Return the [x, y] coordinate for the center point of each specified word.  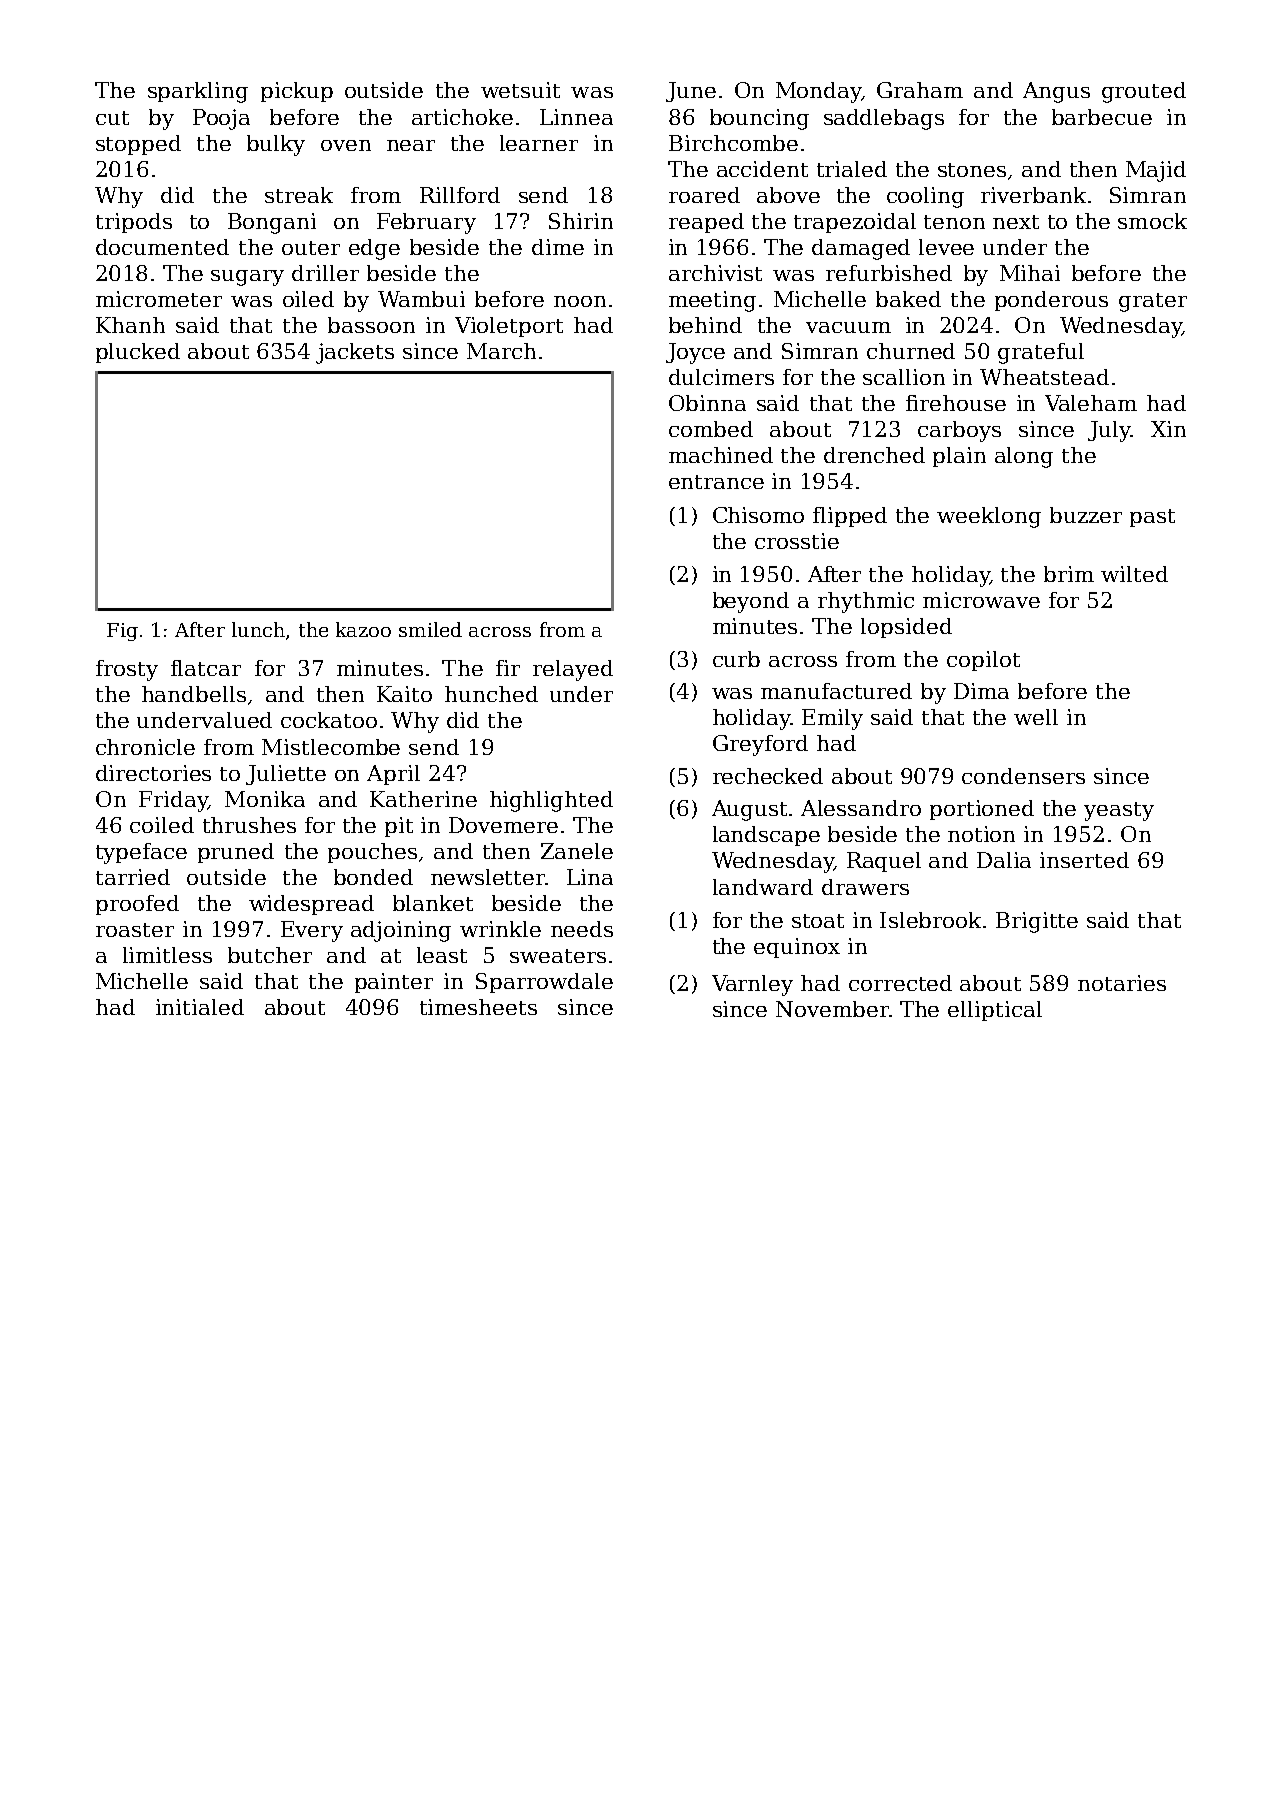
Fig [122, 632]
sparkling [198, 92]
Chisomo [758, 515]
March [501, 351]
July [1109, 431]
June [691, 92]
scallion [904, 377]
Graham [920, 90]
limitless [167, 955]
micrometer [159, 299]
